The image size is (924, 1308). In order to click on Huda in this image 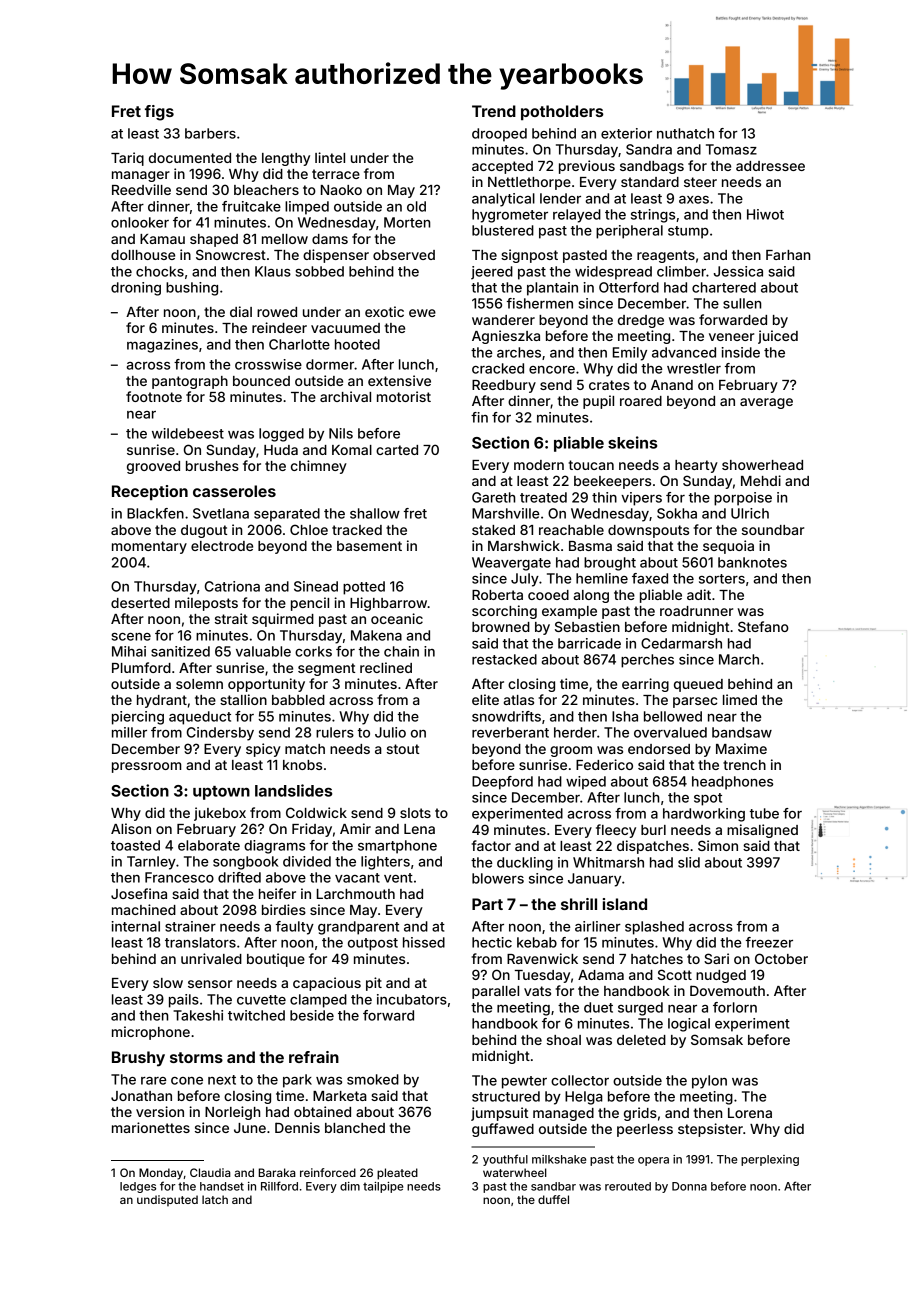, I will do `click(281, 450)`.
